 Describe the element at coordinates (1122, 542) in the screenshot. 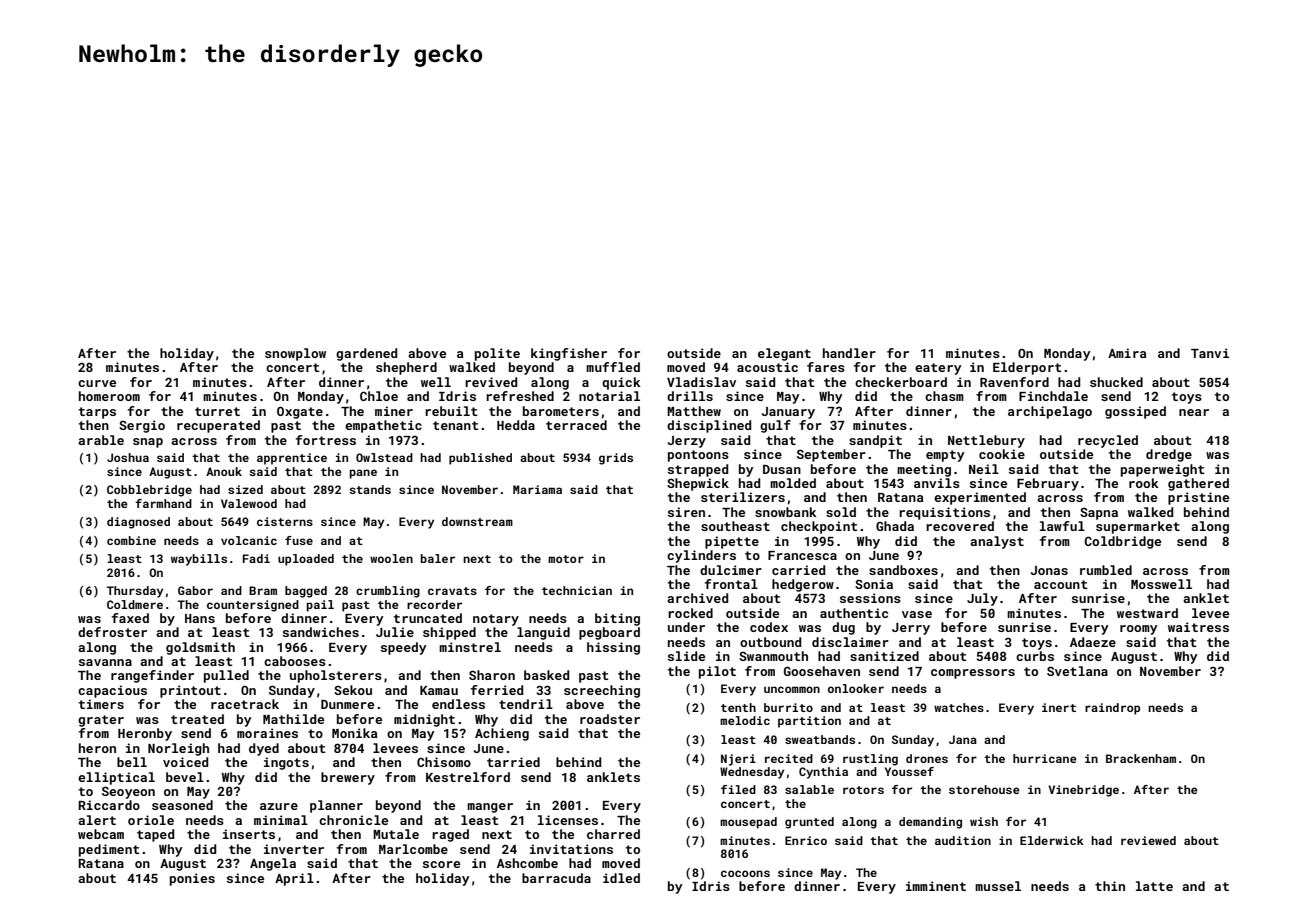

I see `Coldbridge` at that location.
